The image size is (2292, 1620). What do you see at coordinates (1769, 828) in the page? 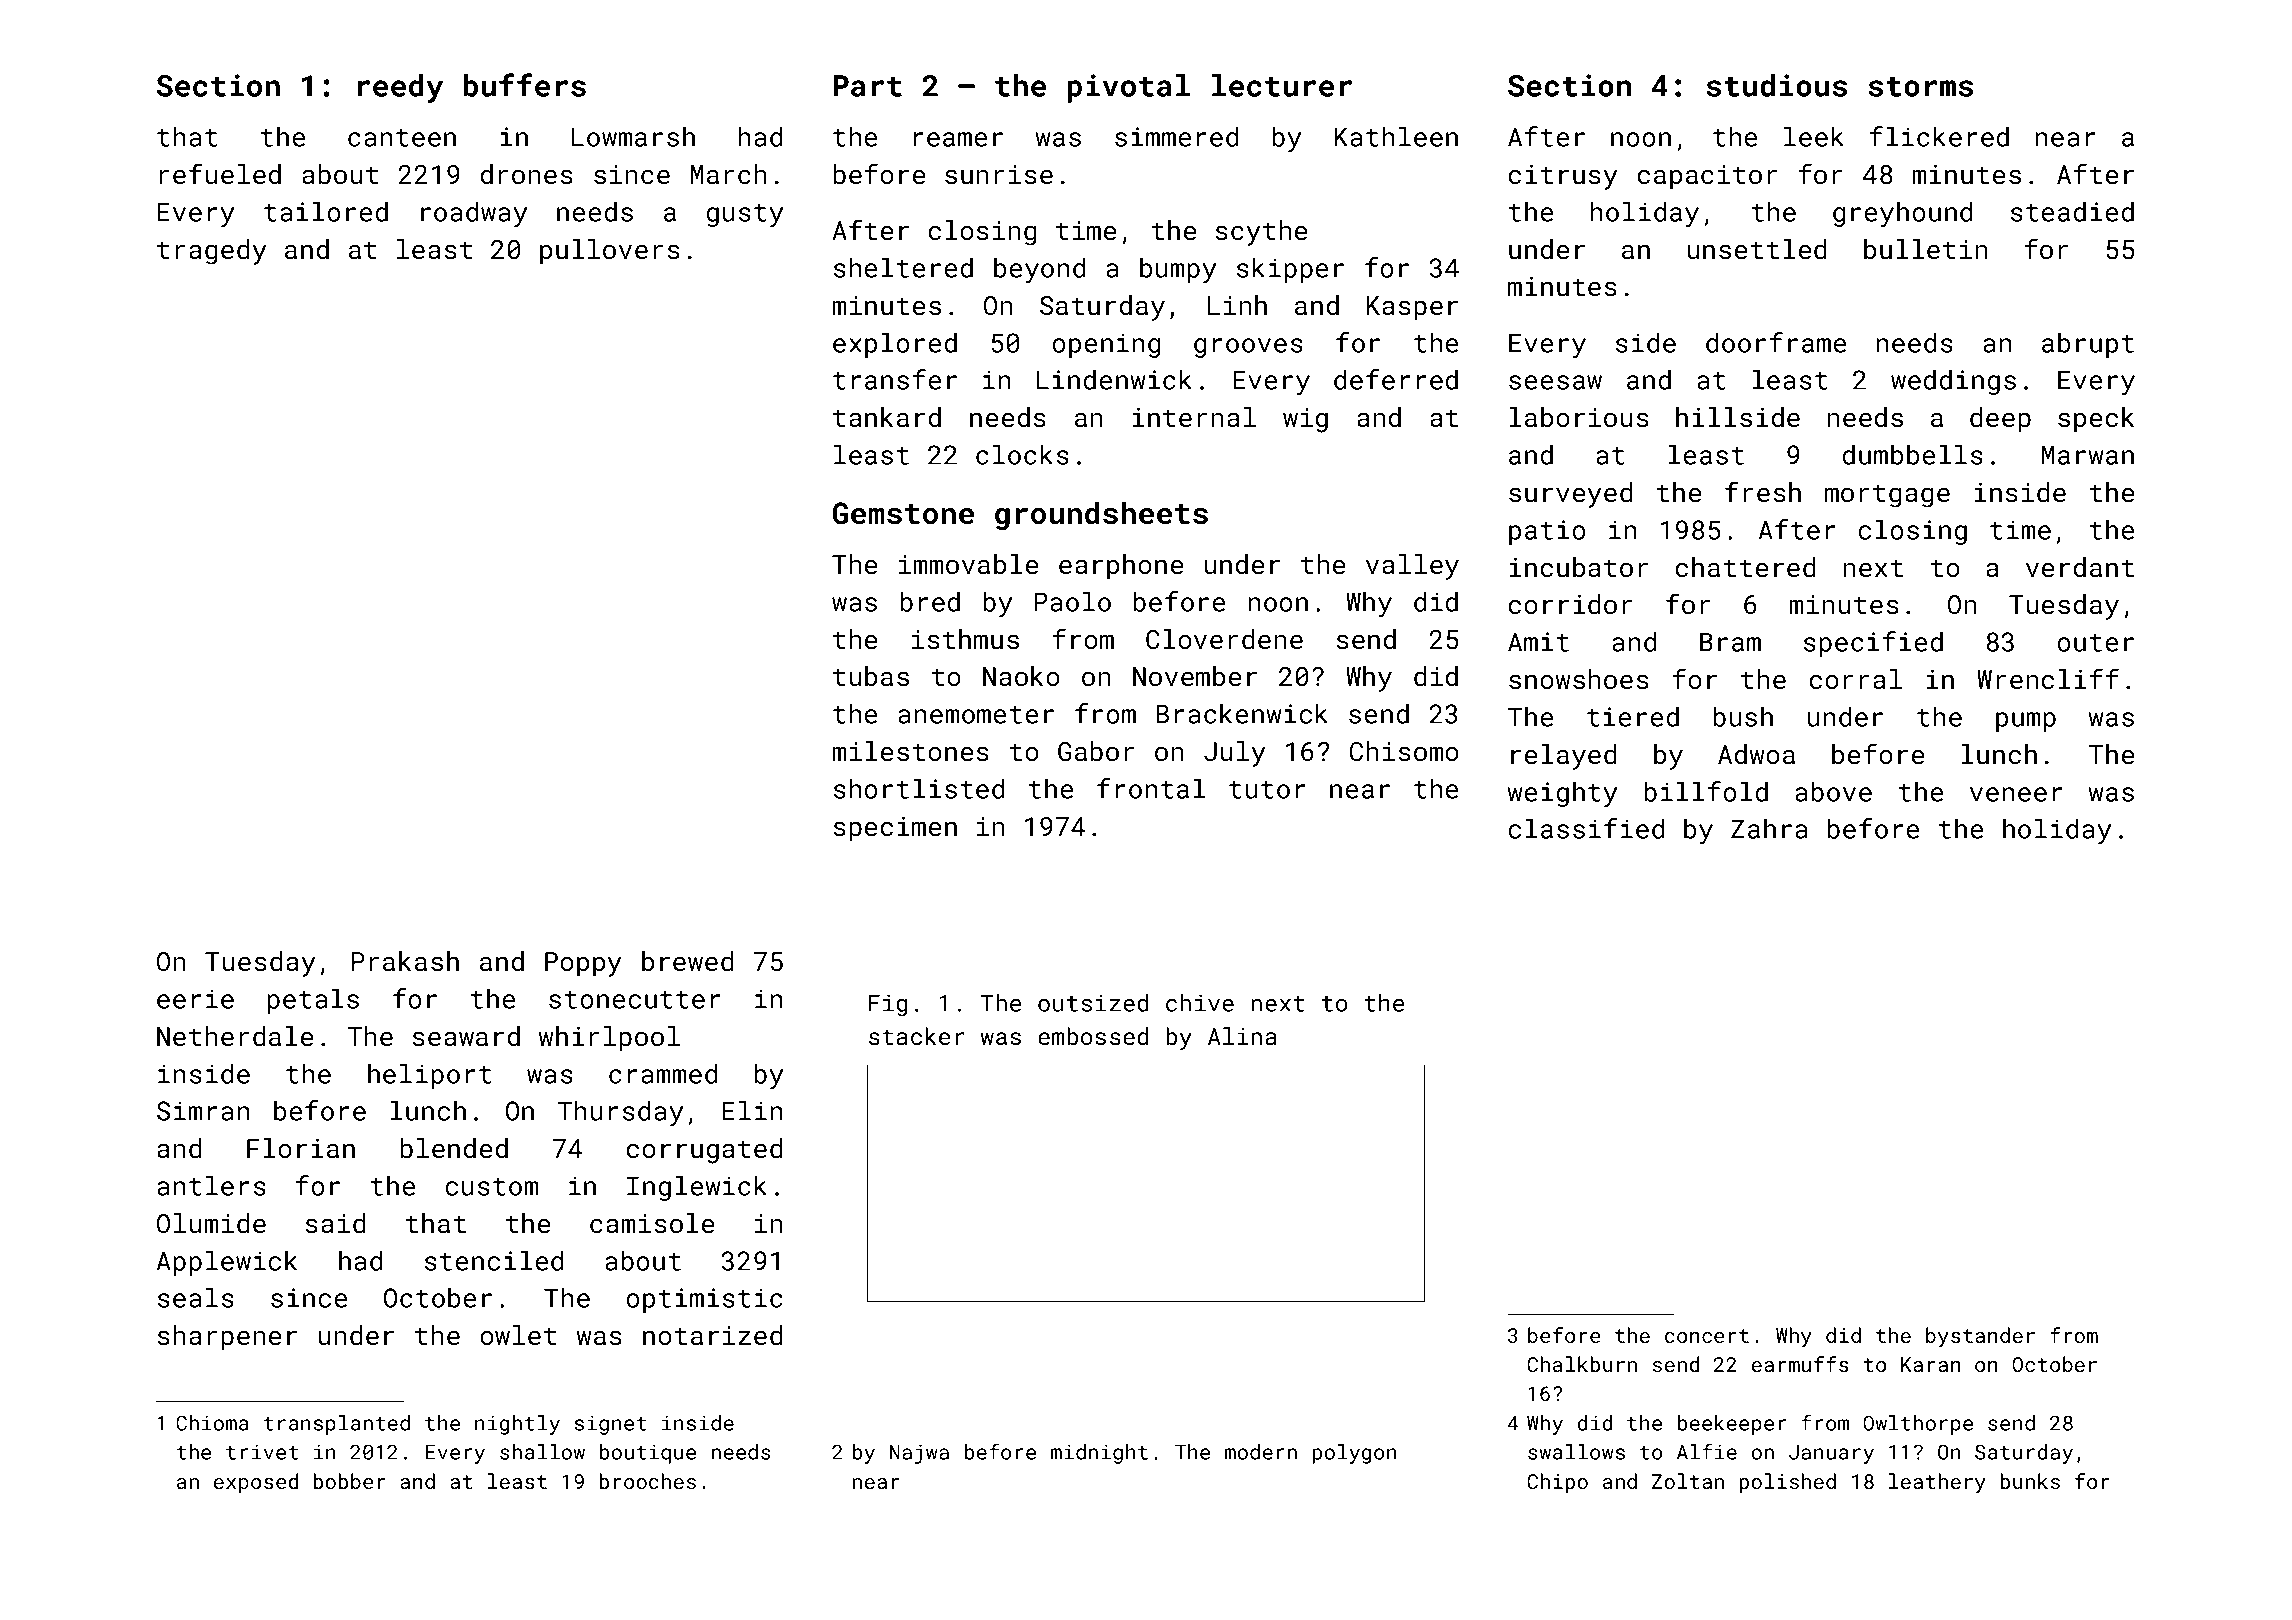
I see `Zahra` at bounding box center [1769, 828].
